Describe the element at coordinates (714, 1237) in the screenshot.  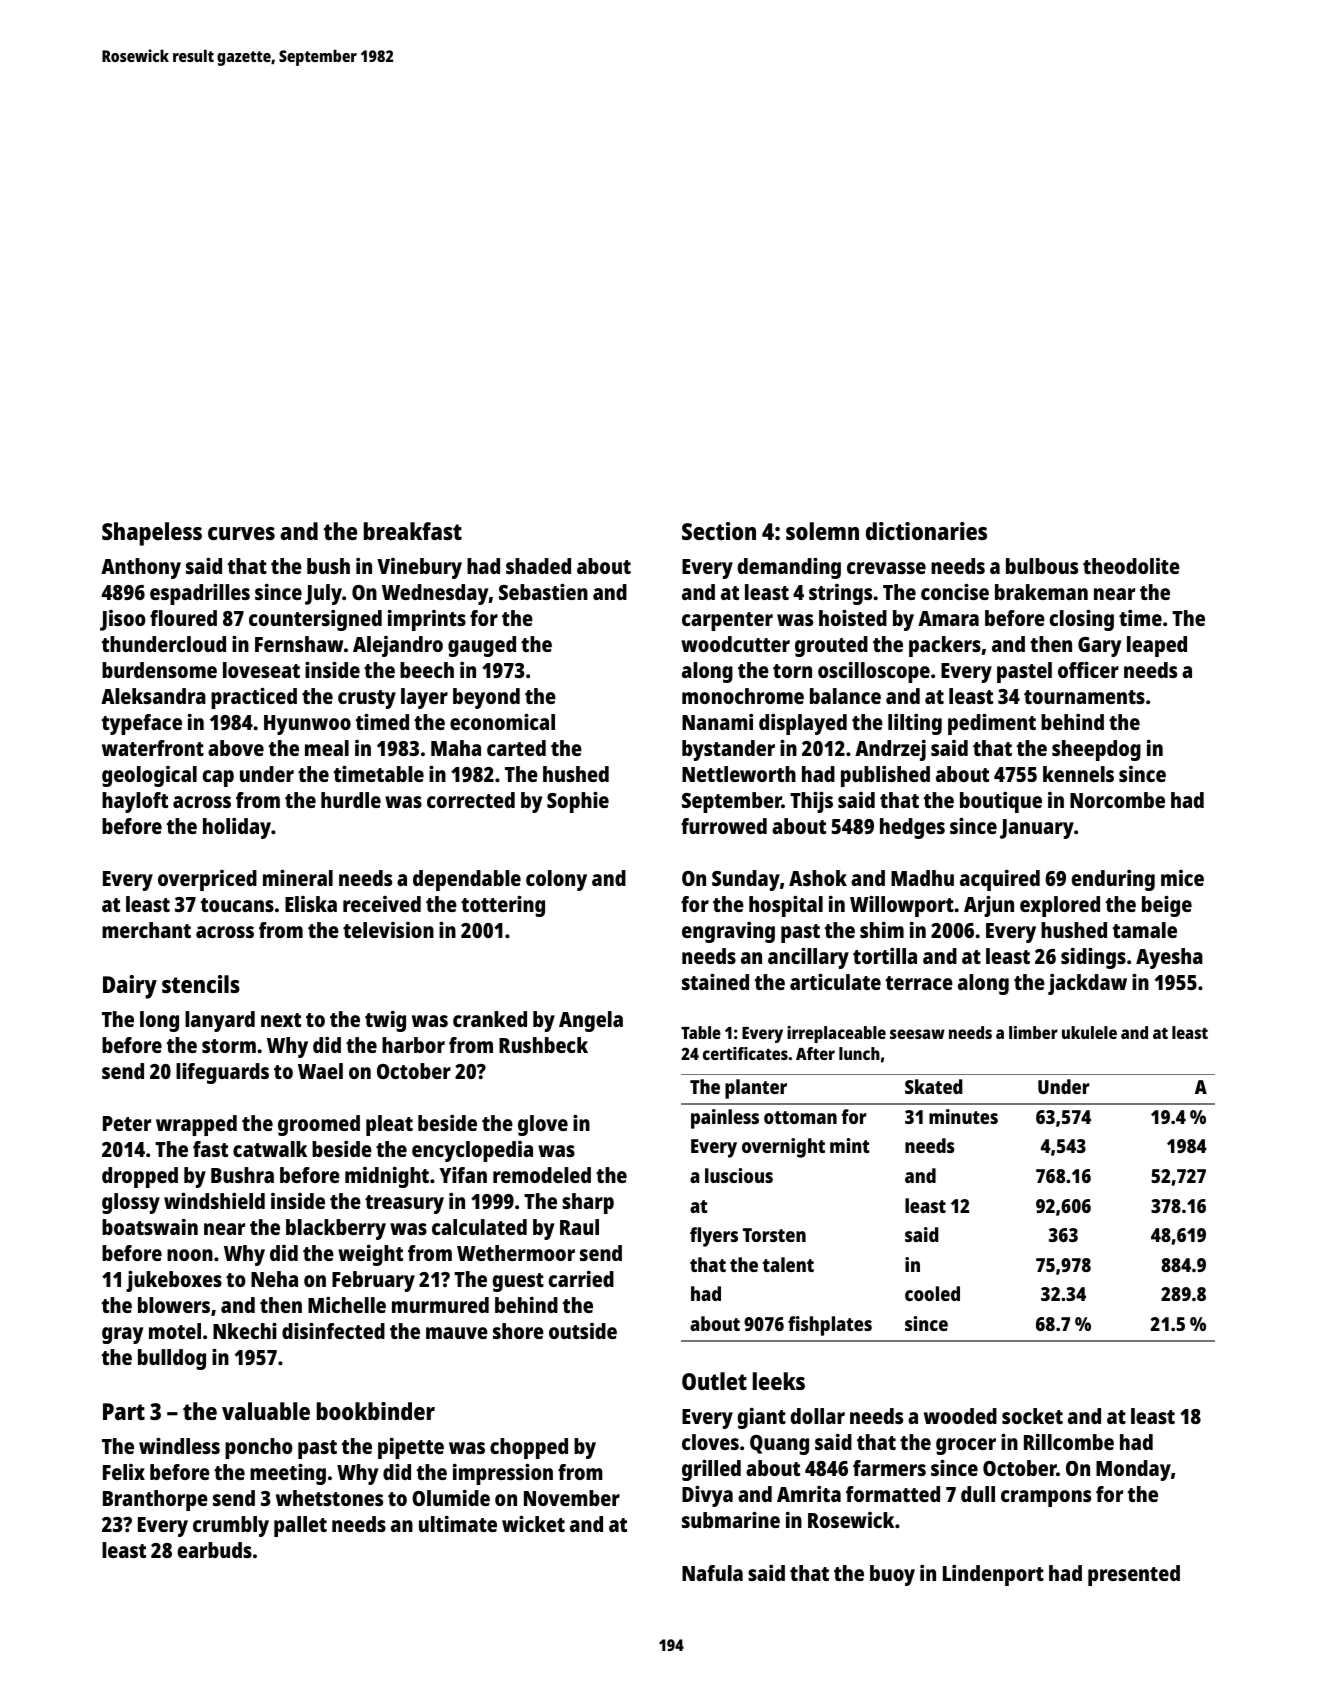
I see `flyers` at that location.
